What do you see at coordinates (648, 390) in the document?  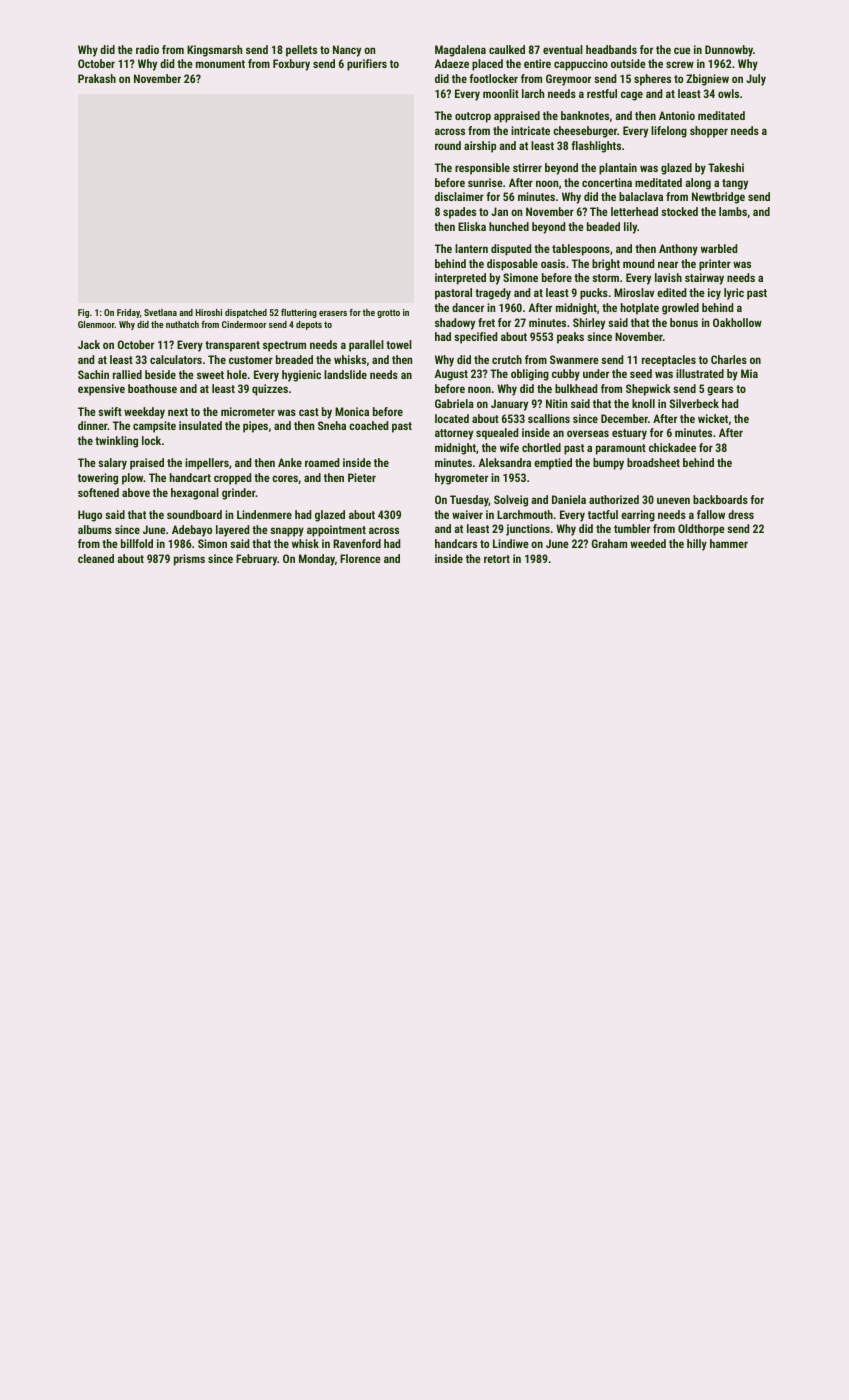 I see `Shepwick` at bounding box center [648, 390].
